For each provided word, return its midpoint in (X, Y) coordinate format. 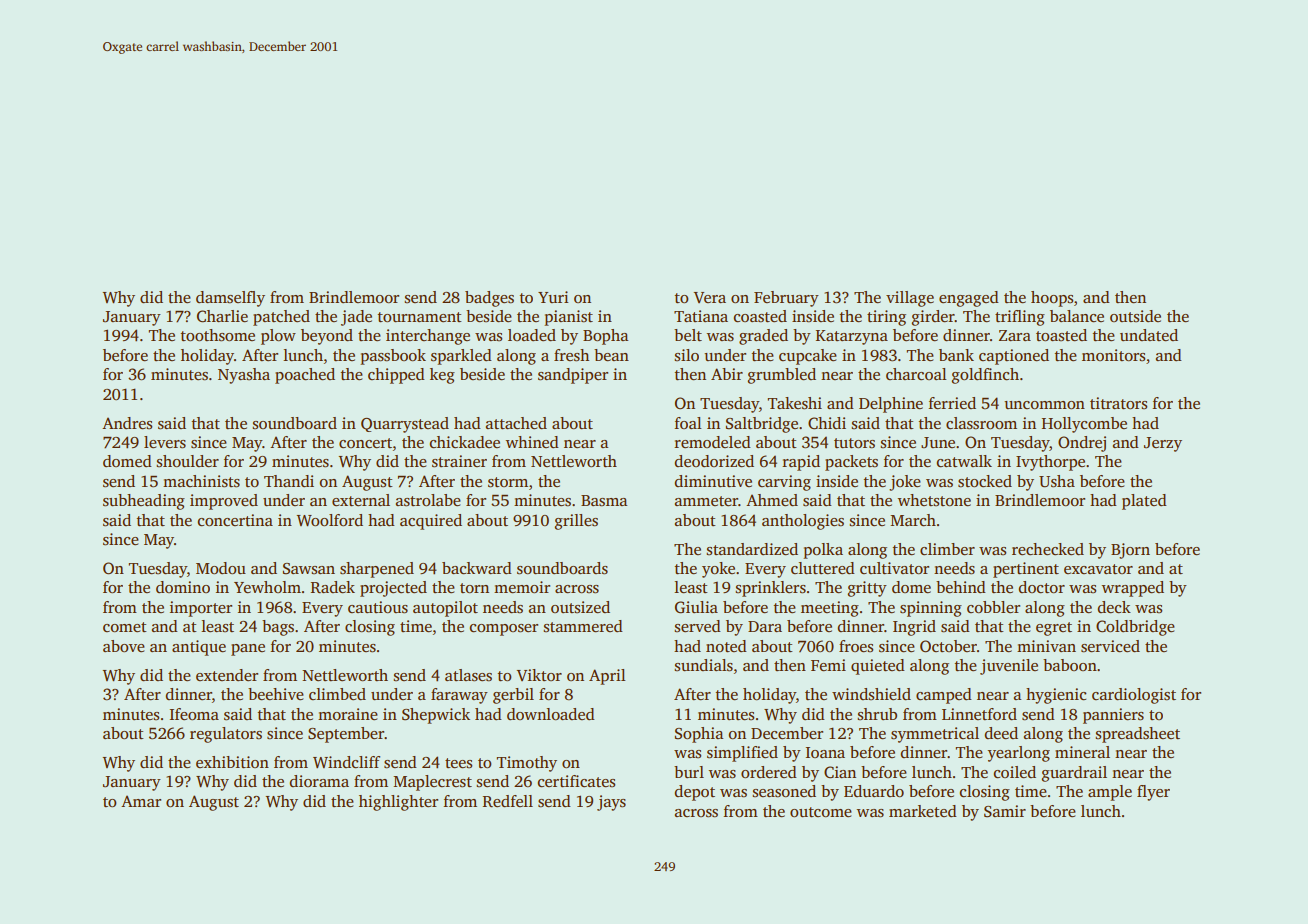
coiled (1014, 772)
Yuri (553, 297)
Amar (141, 801)
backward (477, 568)
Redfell (508, 801)
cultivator (894, 568)
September (346, 735)
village (910, 299)
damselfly (230, 299)
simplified (742, 754)
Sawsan (309, 569)
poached (305, 376)
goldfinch (985, 376)
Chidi (827, 423)
